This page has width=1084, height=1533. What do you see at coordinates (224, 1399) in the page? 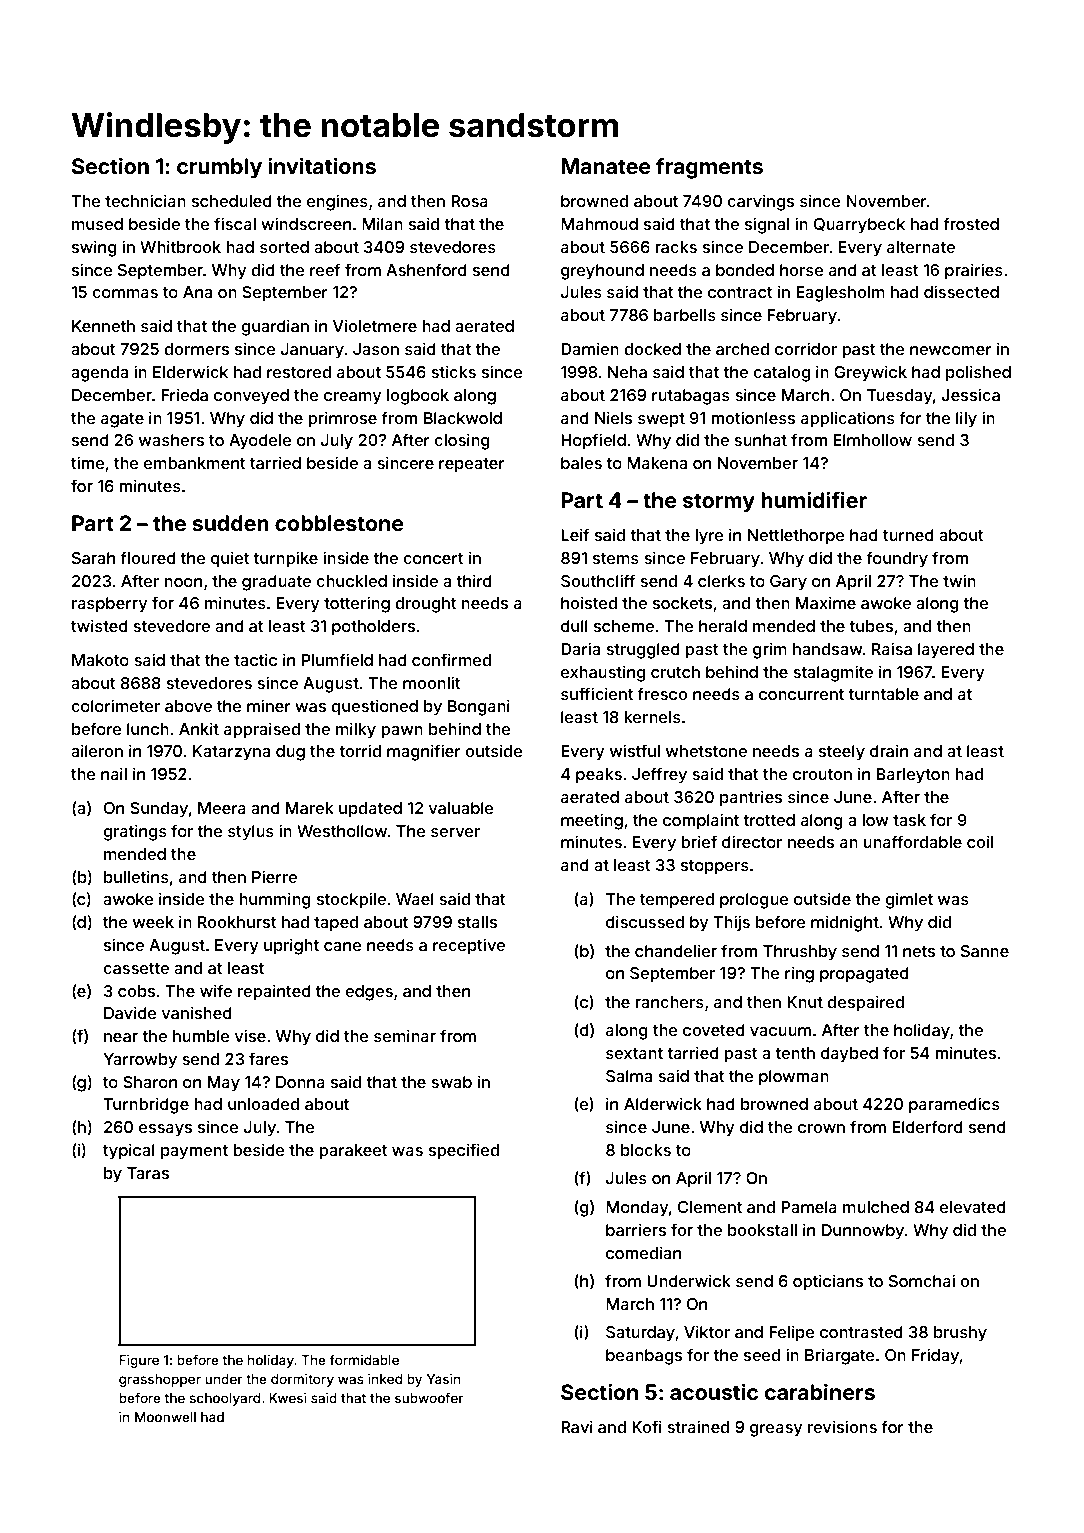
I see `schoolyard` at bounding box center [224, 1399].
